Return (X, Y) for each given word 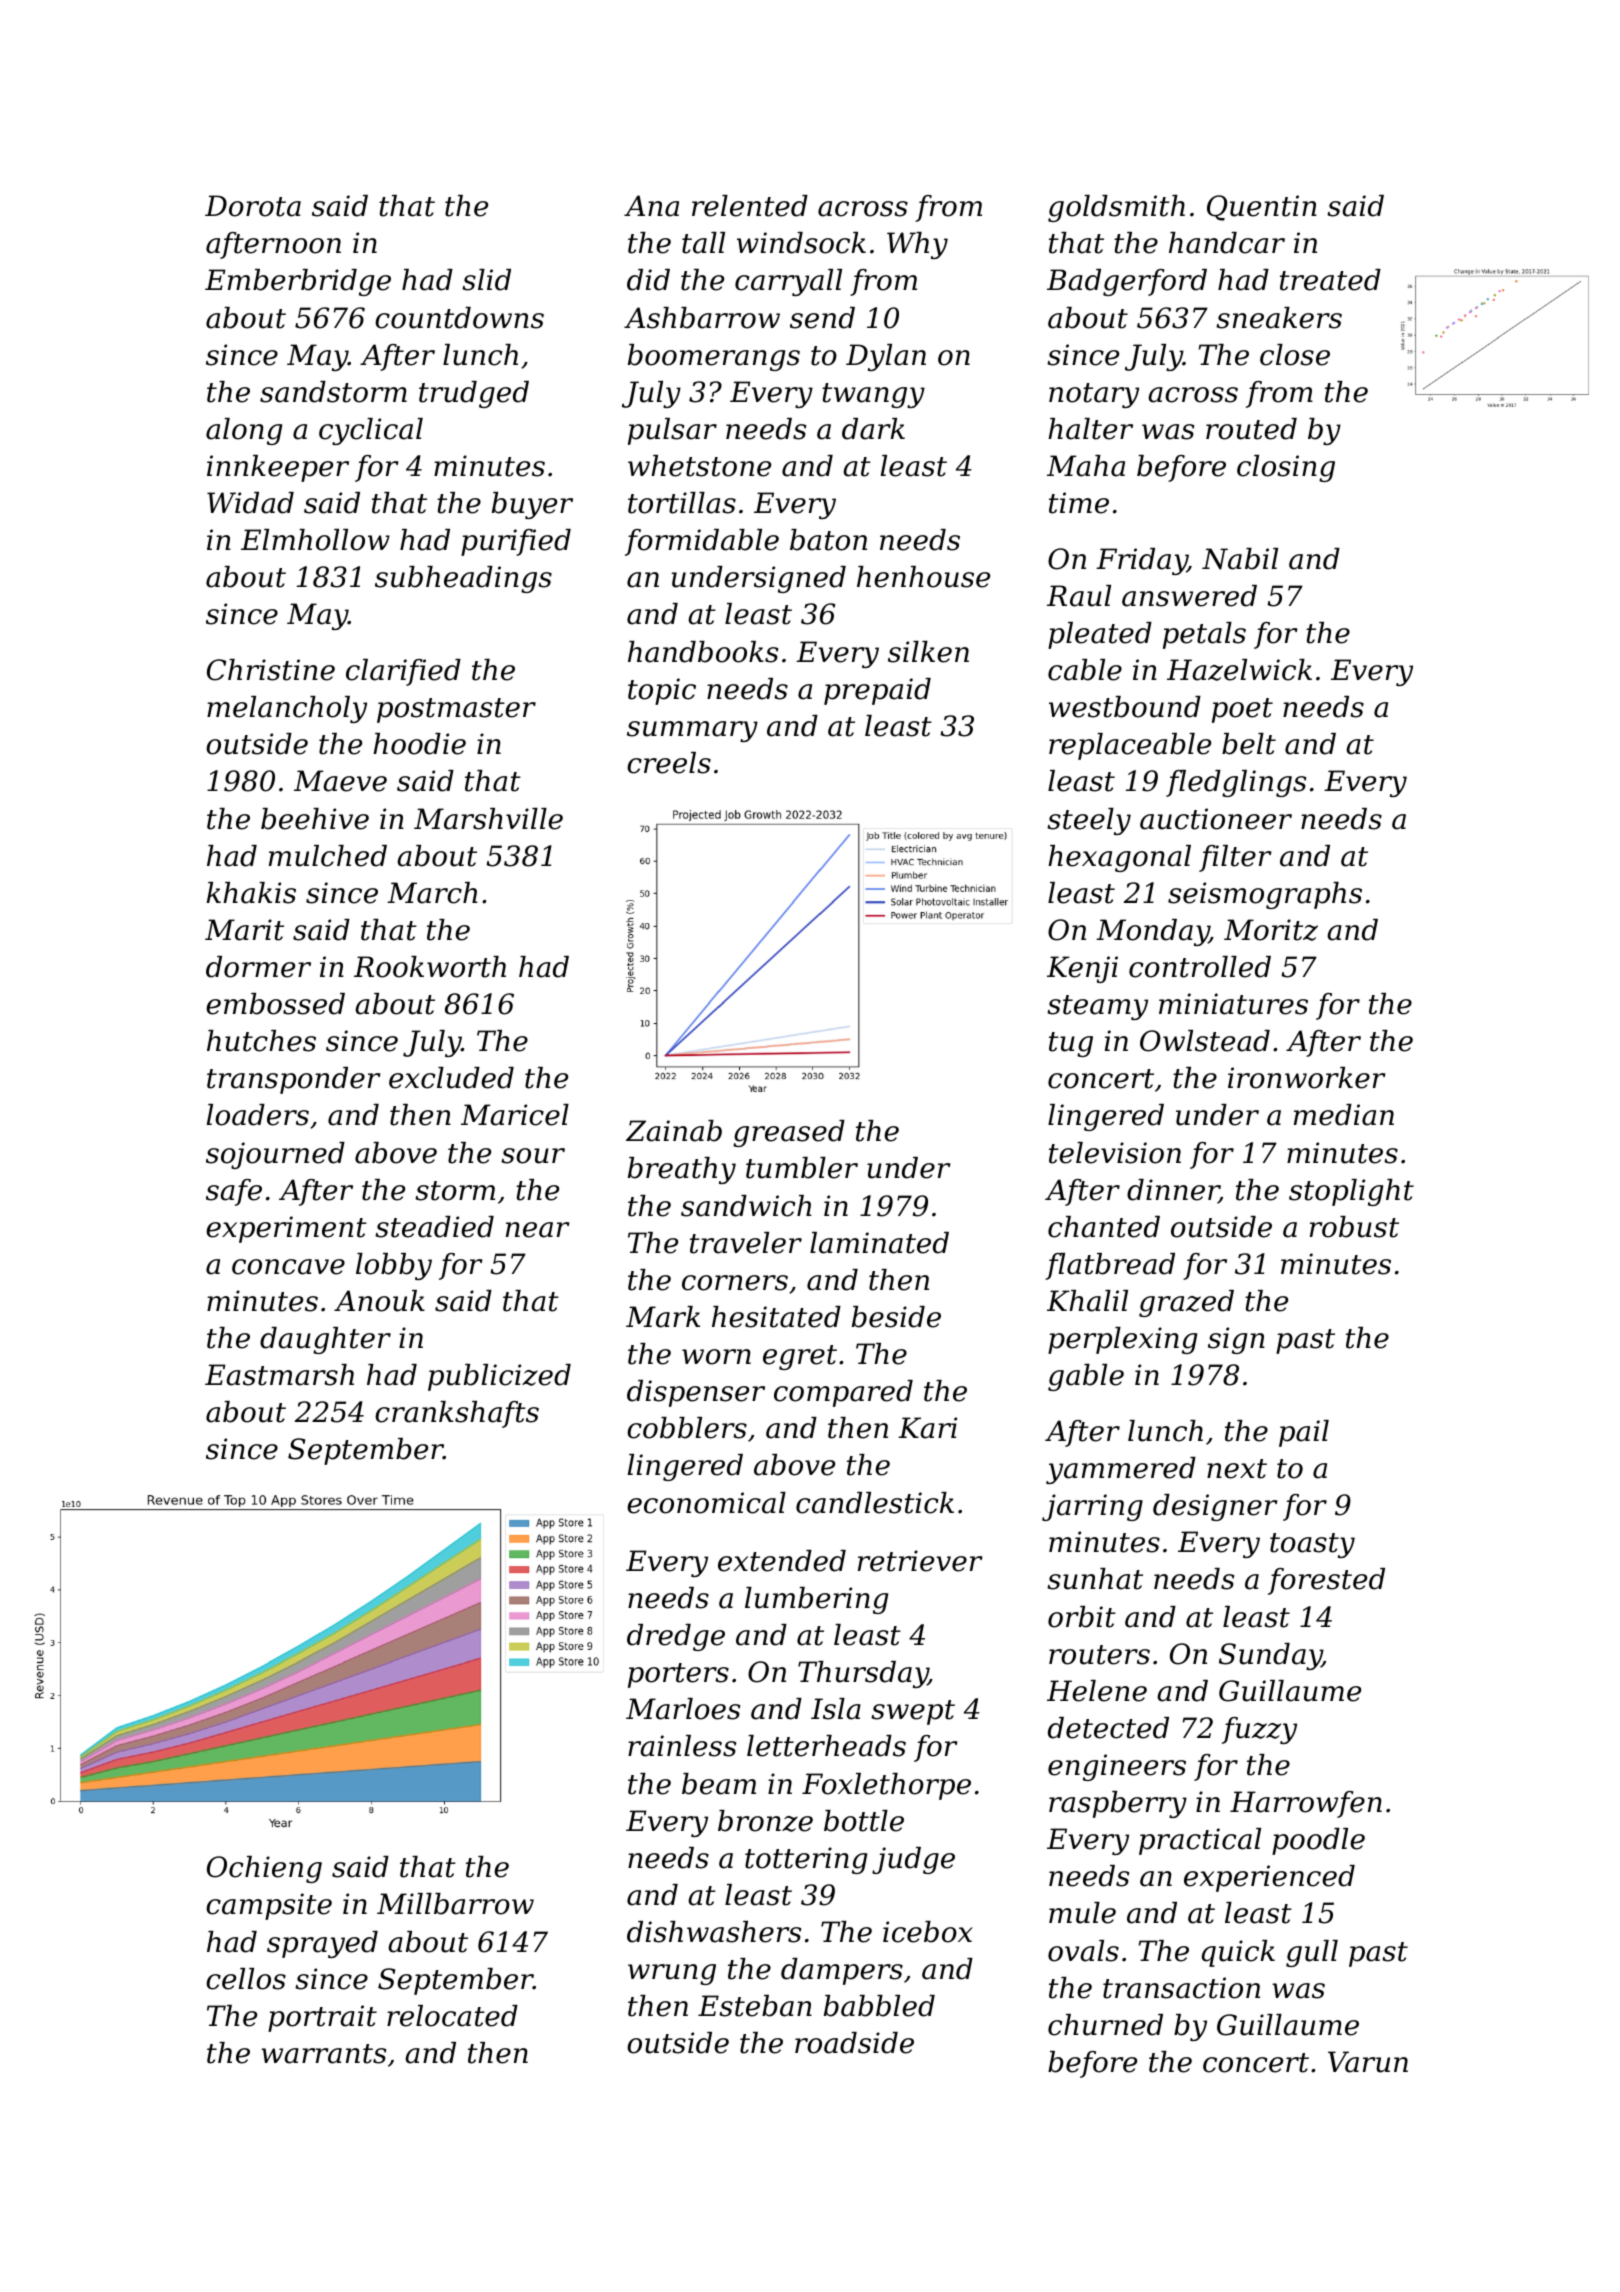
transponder (294, 1080)
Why (917, 245)
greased (789, 1133)
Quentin (1262, 208)
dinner (1173, 1191)
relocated (452, 2016)
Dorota (253, 206)
